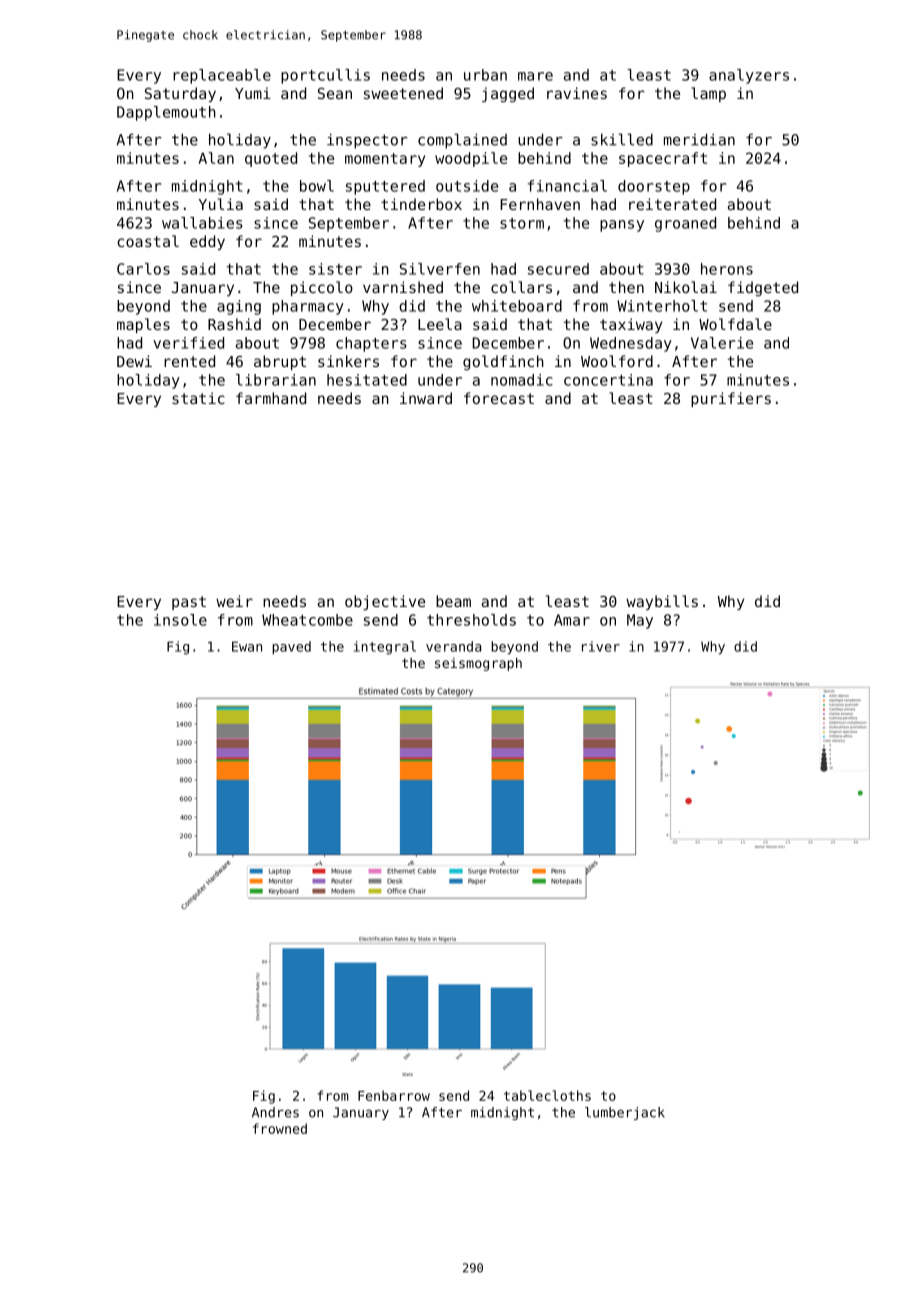 The image size is (924, 1308). I want to click on Wolfdale, so click(735, 324).
